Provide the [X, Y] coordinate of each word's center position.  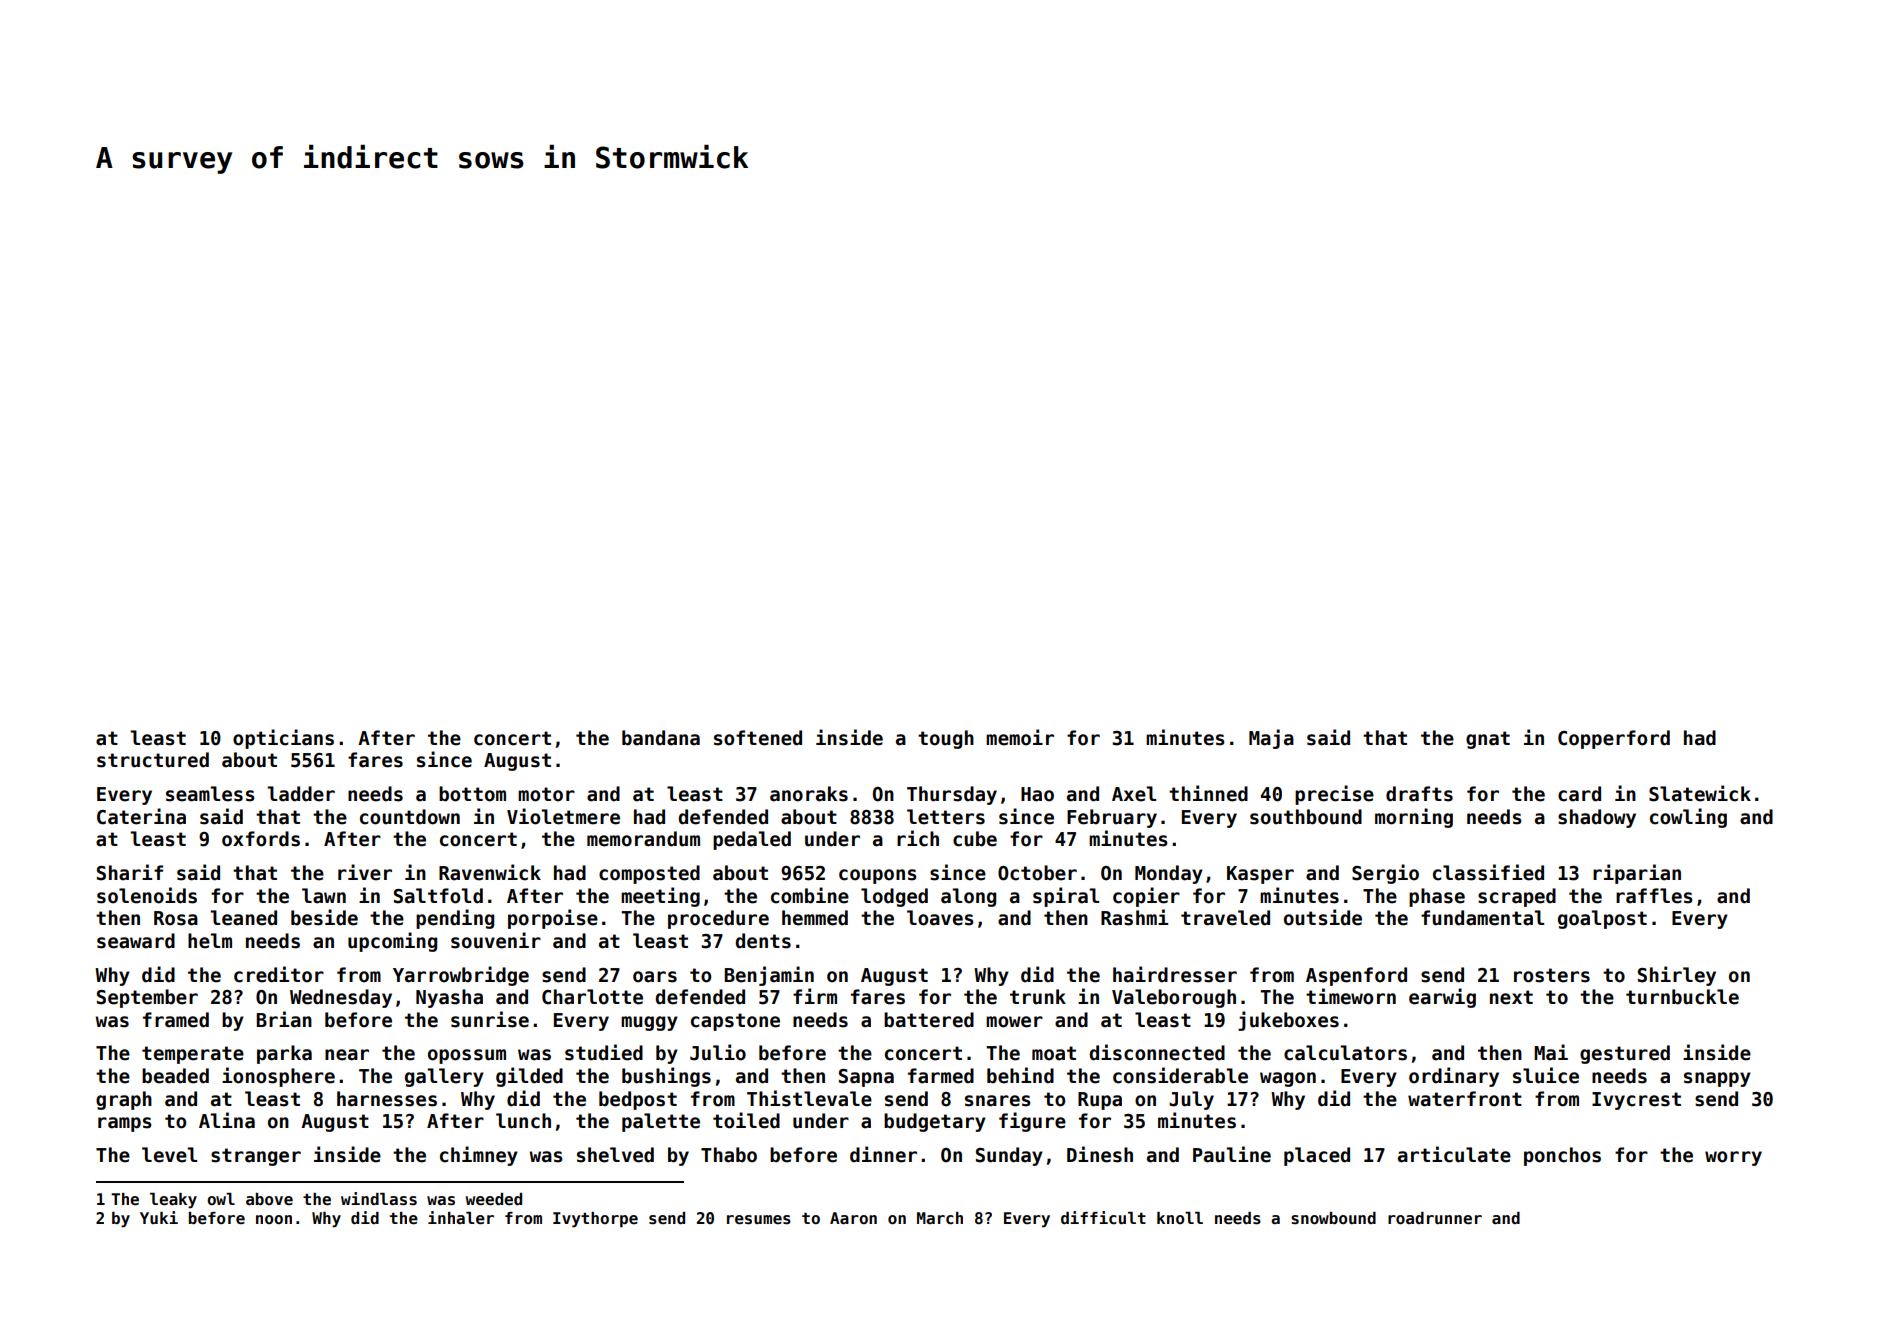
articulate [1454, 1154]
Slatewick [1700, 793]
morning [1414, 818]
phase [1437, 897]
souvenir [496, 940]
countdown [410, 817]
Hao [1037, 794]
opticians [283, 739]
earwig [1442, 998]
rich [918, 838]
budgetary [935, 1122]
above [269, 1199]
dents [763, 941]
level [169, 1155]
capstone [735, 1022]
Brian [284, 1019]
